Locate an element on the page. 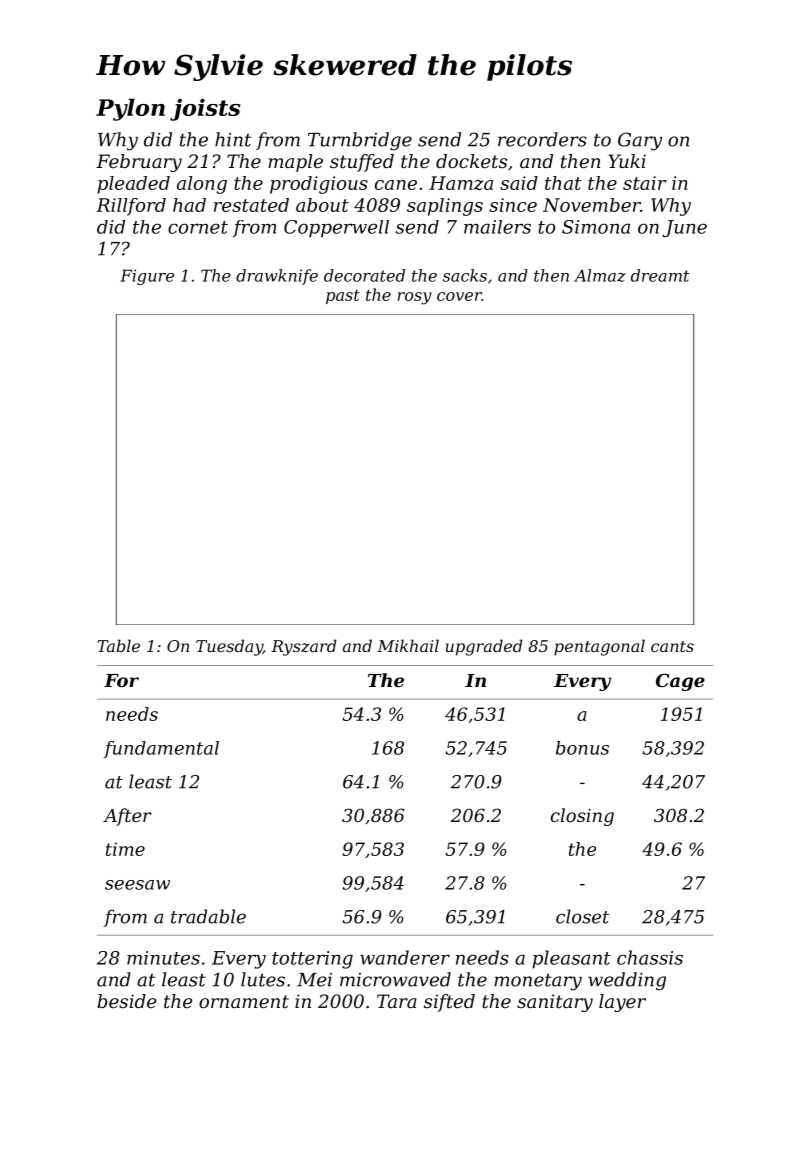 The image size is (810, 1150). Turnbridge is located at coordinates (360, 141).
